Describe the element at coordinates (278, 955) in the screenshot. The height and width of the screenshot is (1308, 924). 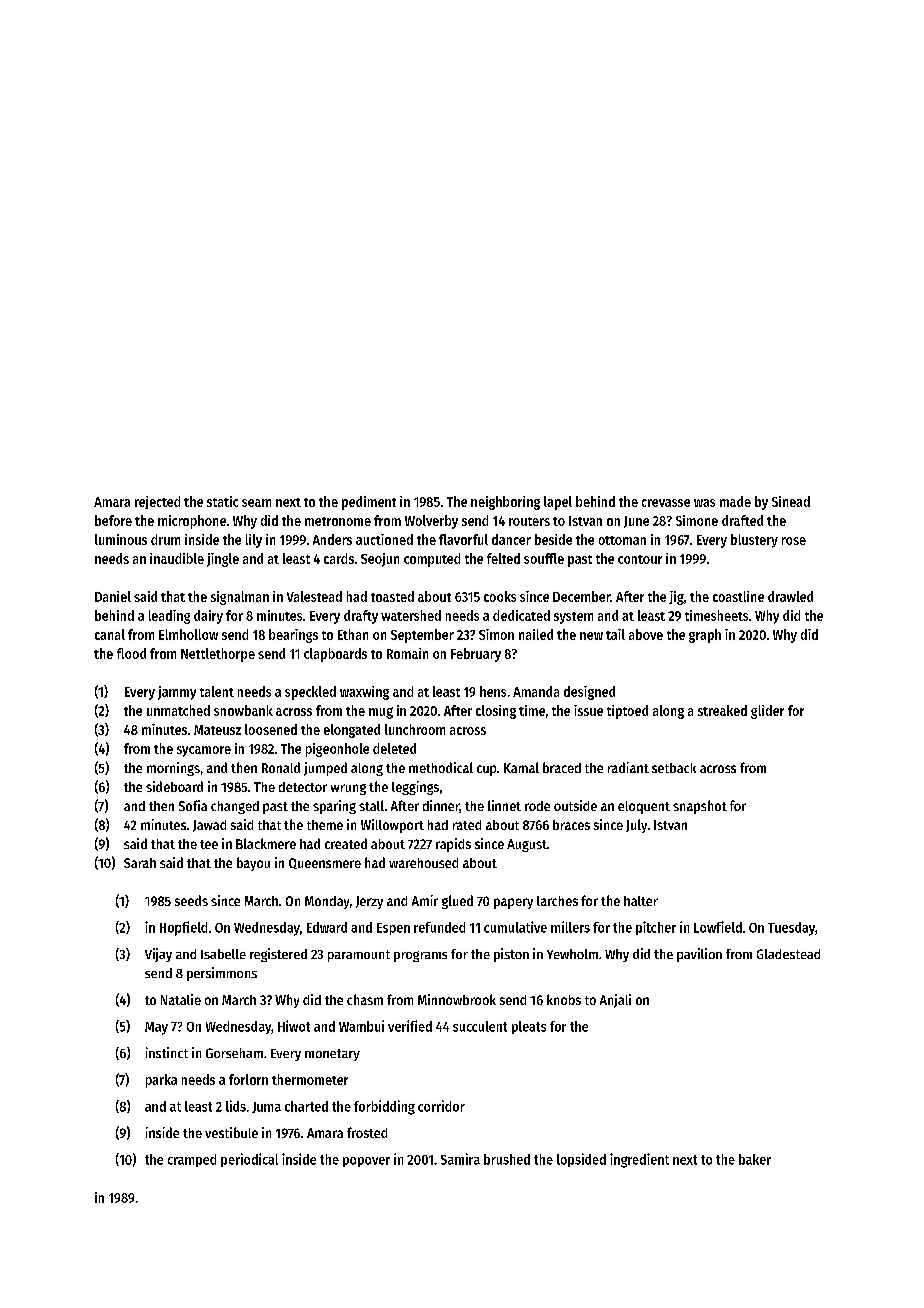
I see `registered` at that location.
